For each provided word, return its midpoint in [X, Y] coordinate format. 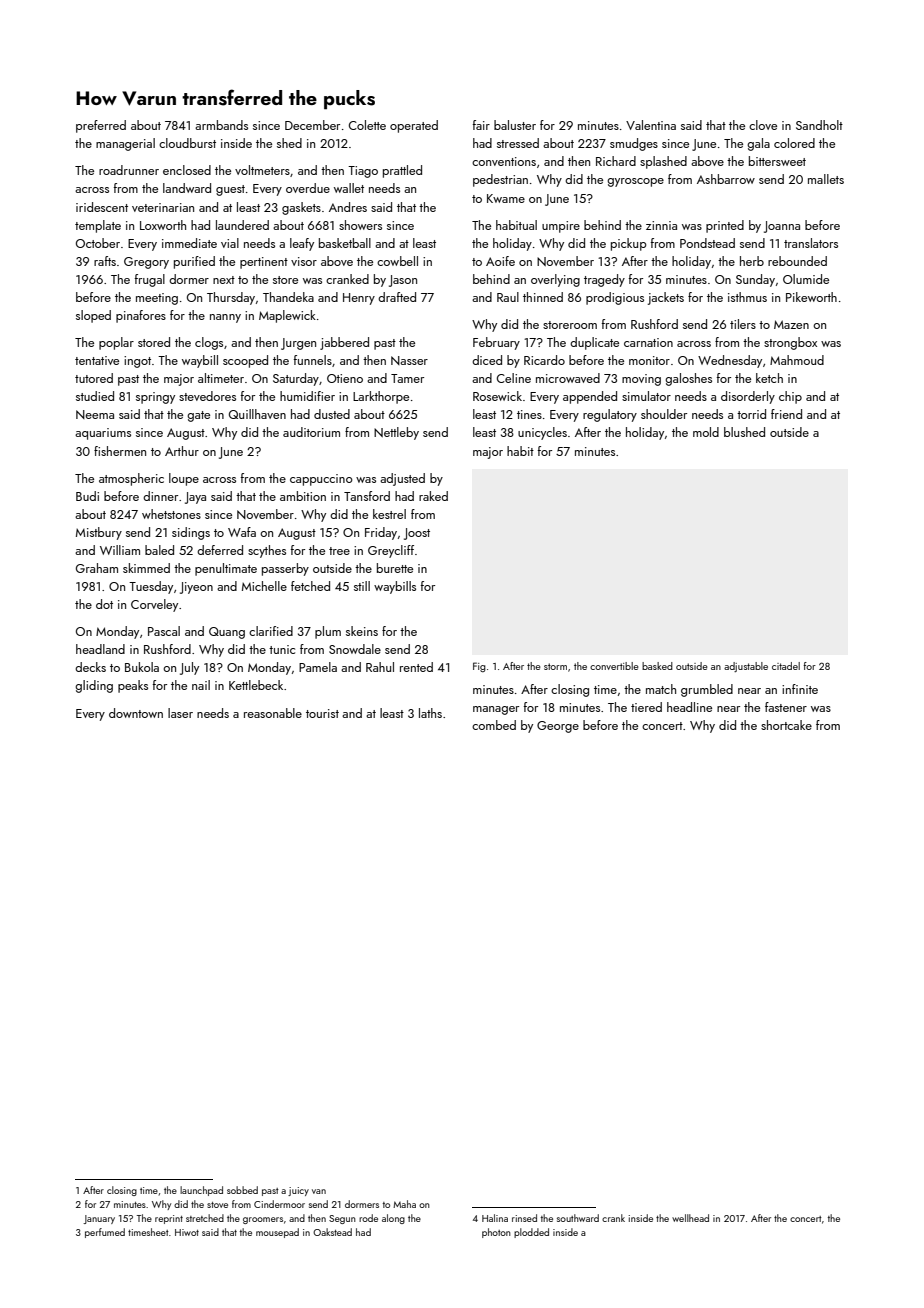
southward [578, 1218]
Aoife [500, 261]
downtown [136, 713]
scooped [245, 361]
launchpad [201, 1191]
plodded [531, 1233]
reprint [169, 1219]
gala [758, 144]
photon [496, 1233]
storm [555, 666]
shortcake [786, 725]
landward [187, 188]
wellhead [690, 1218]
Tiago [363, 172]
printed [725, 226]
